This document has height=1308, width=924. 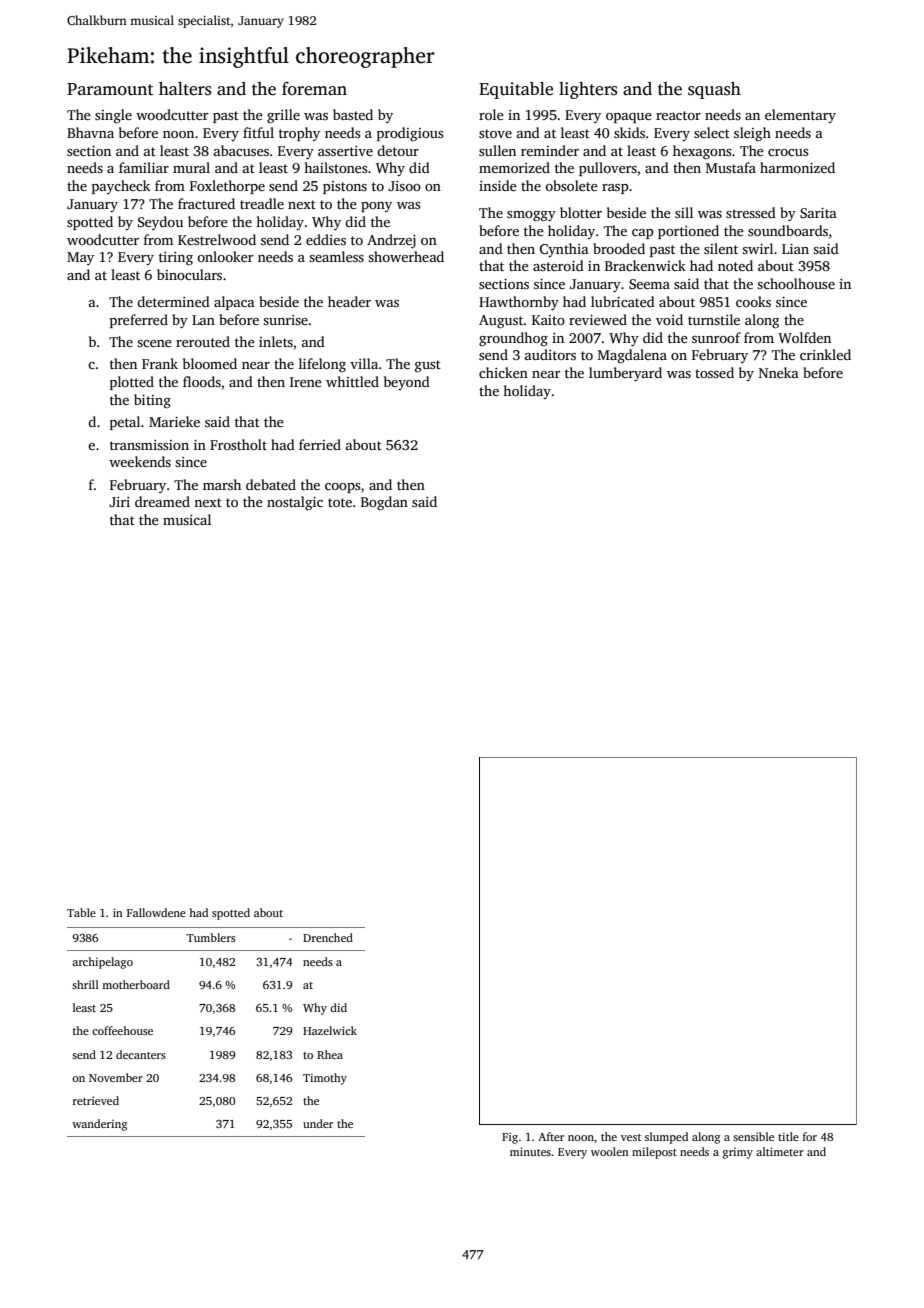 I want to click on Hazelwick, so click(x=330, y=1030).
